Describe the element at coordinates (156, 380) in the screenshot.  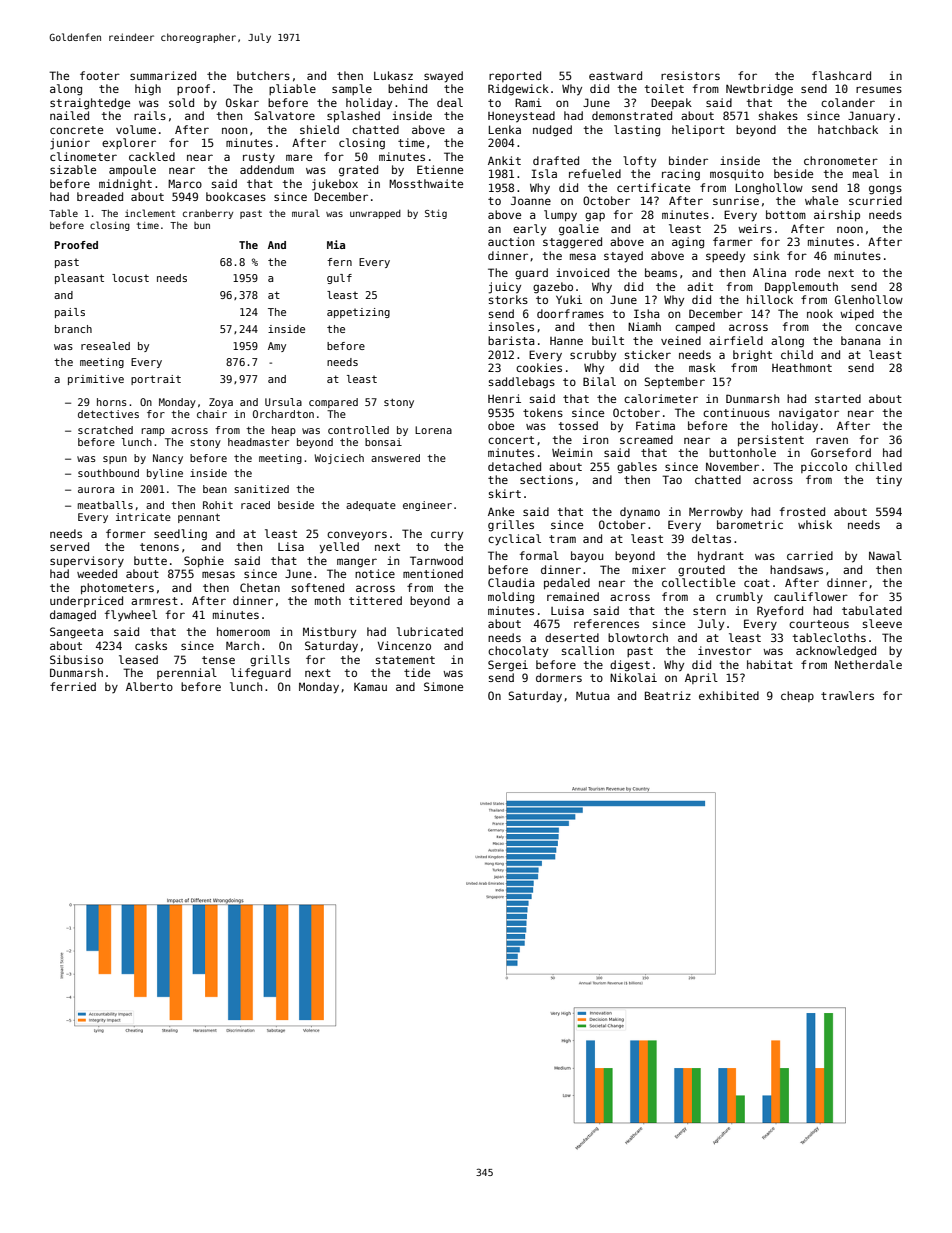
I see `portrait` at that location.
